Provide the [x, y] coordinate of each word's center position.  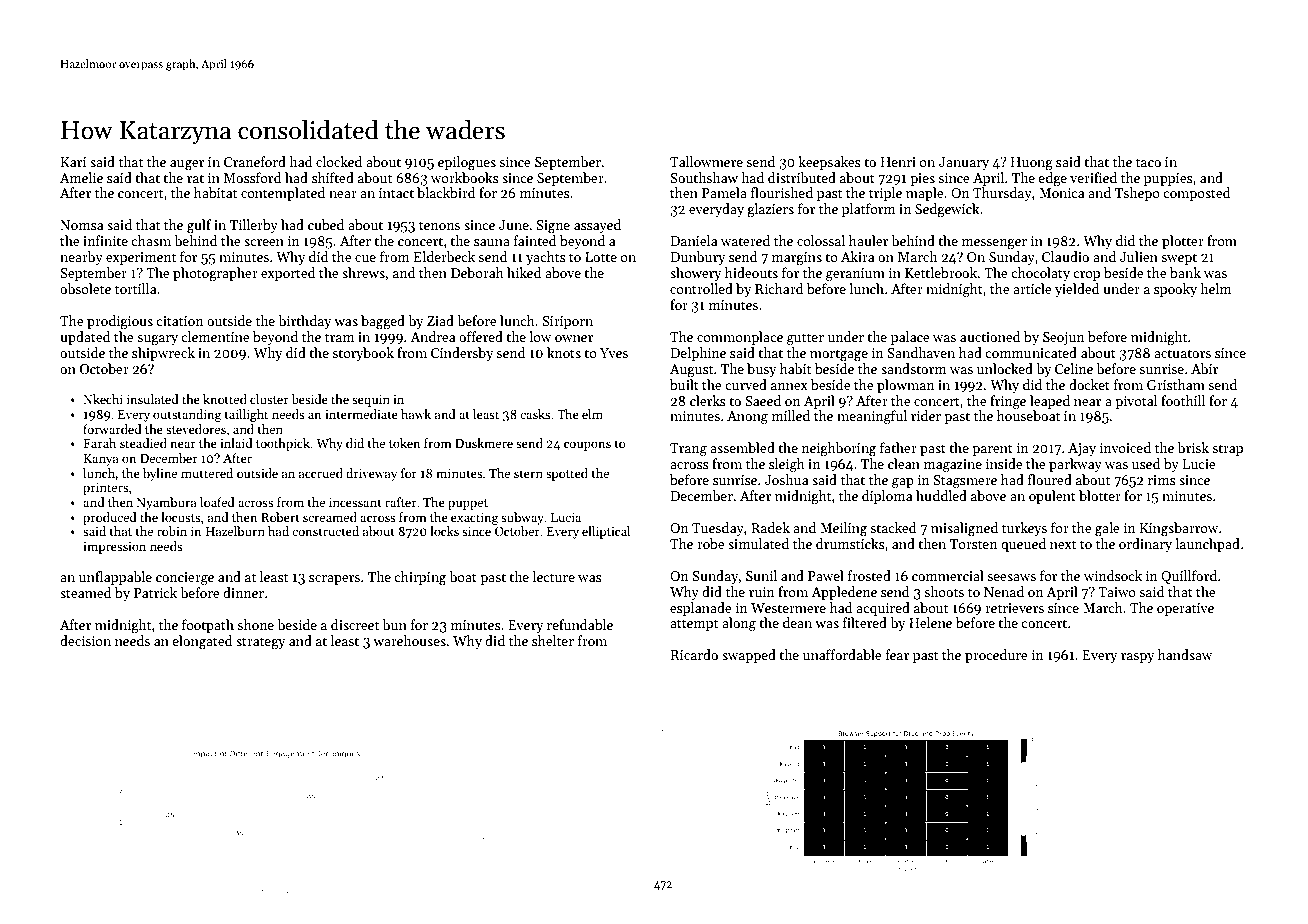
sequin [371, 401]
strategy [260, 643]
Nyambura [167, 503]
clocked [339, 161]
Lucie [1199, 464]
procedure [996, 656]
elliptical [606, 532]
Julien [1139, 256]
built [684, 384]
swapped [749, 656]
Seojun [1063, 338]
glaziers [770, 210]
